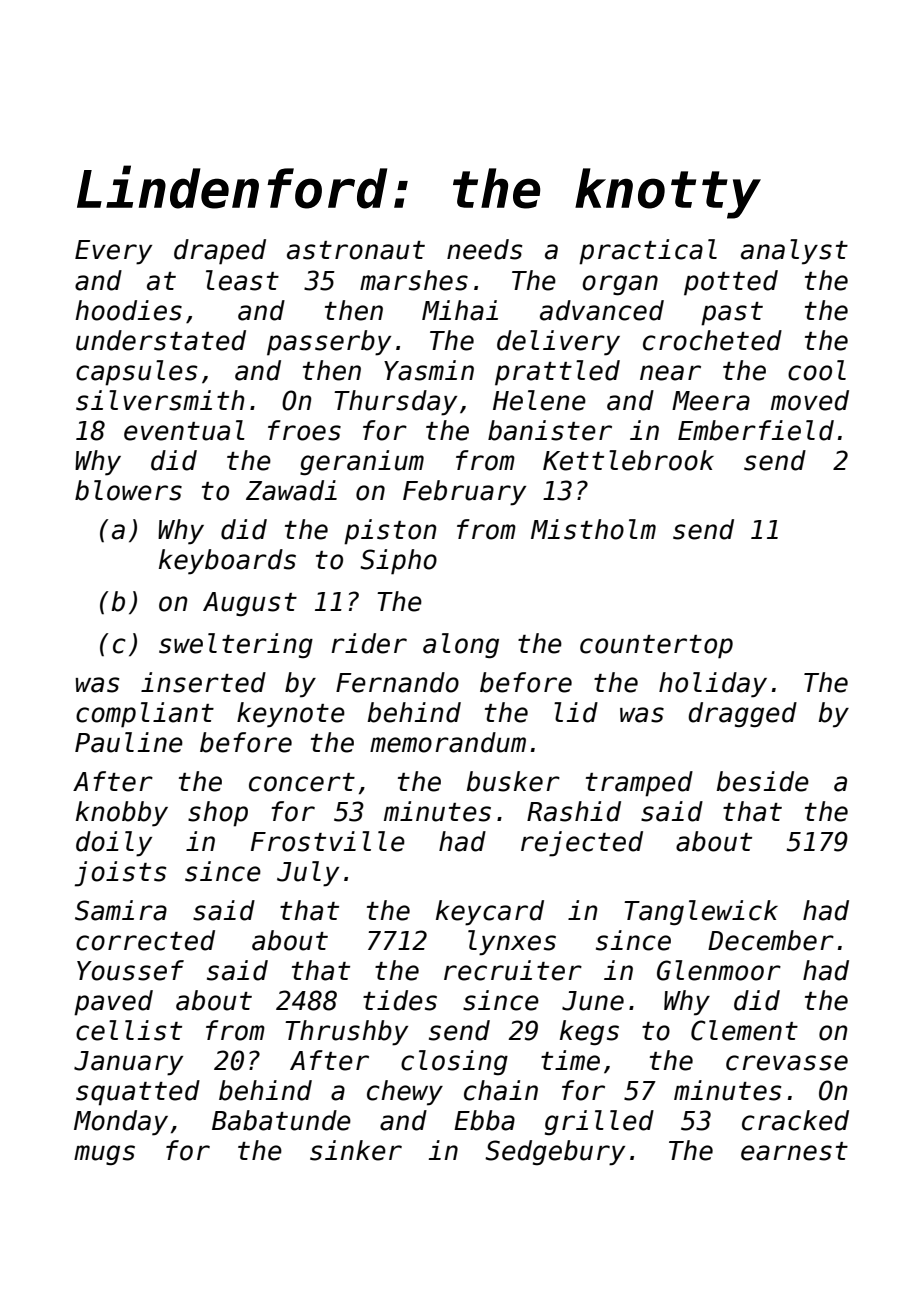  I want to click on rider, so click(369, 643).
